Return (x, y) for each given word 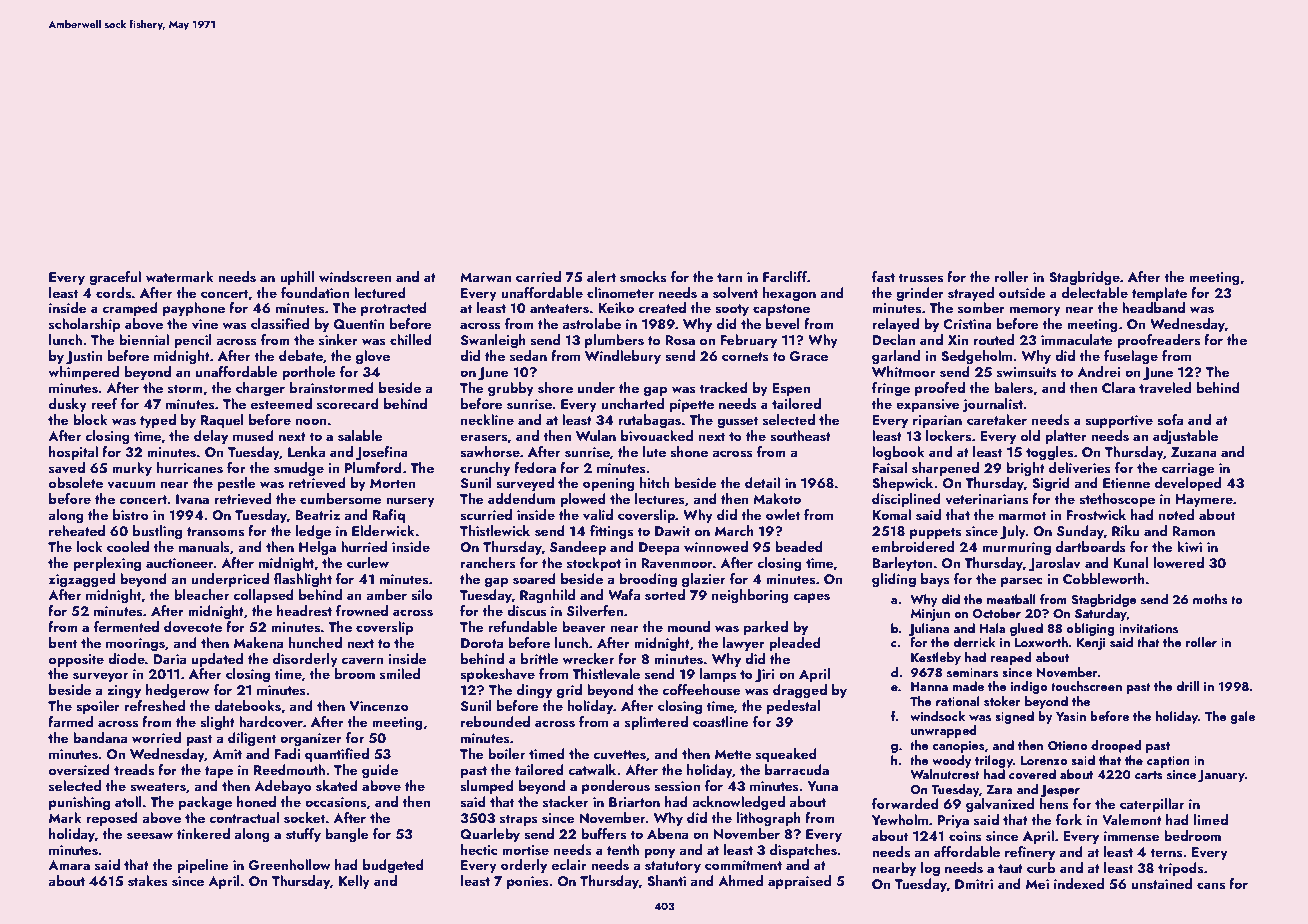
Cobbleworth (1104, 578)
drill (1188, 686)
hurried (364, 546)
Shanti (666, 881)
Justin (84, 358)
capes (812, 598)
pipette (692, 405)
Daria (169, 659)
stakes (148, 881)
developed (1188, 484)
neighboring (750, 596)
